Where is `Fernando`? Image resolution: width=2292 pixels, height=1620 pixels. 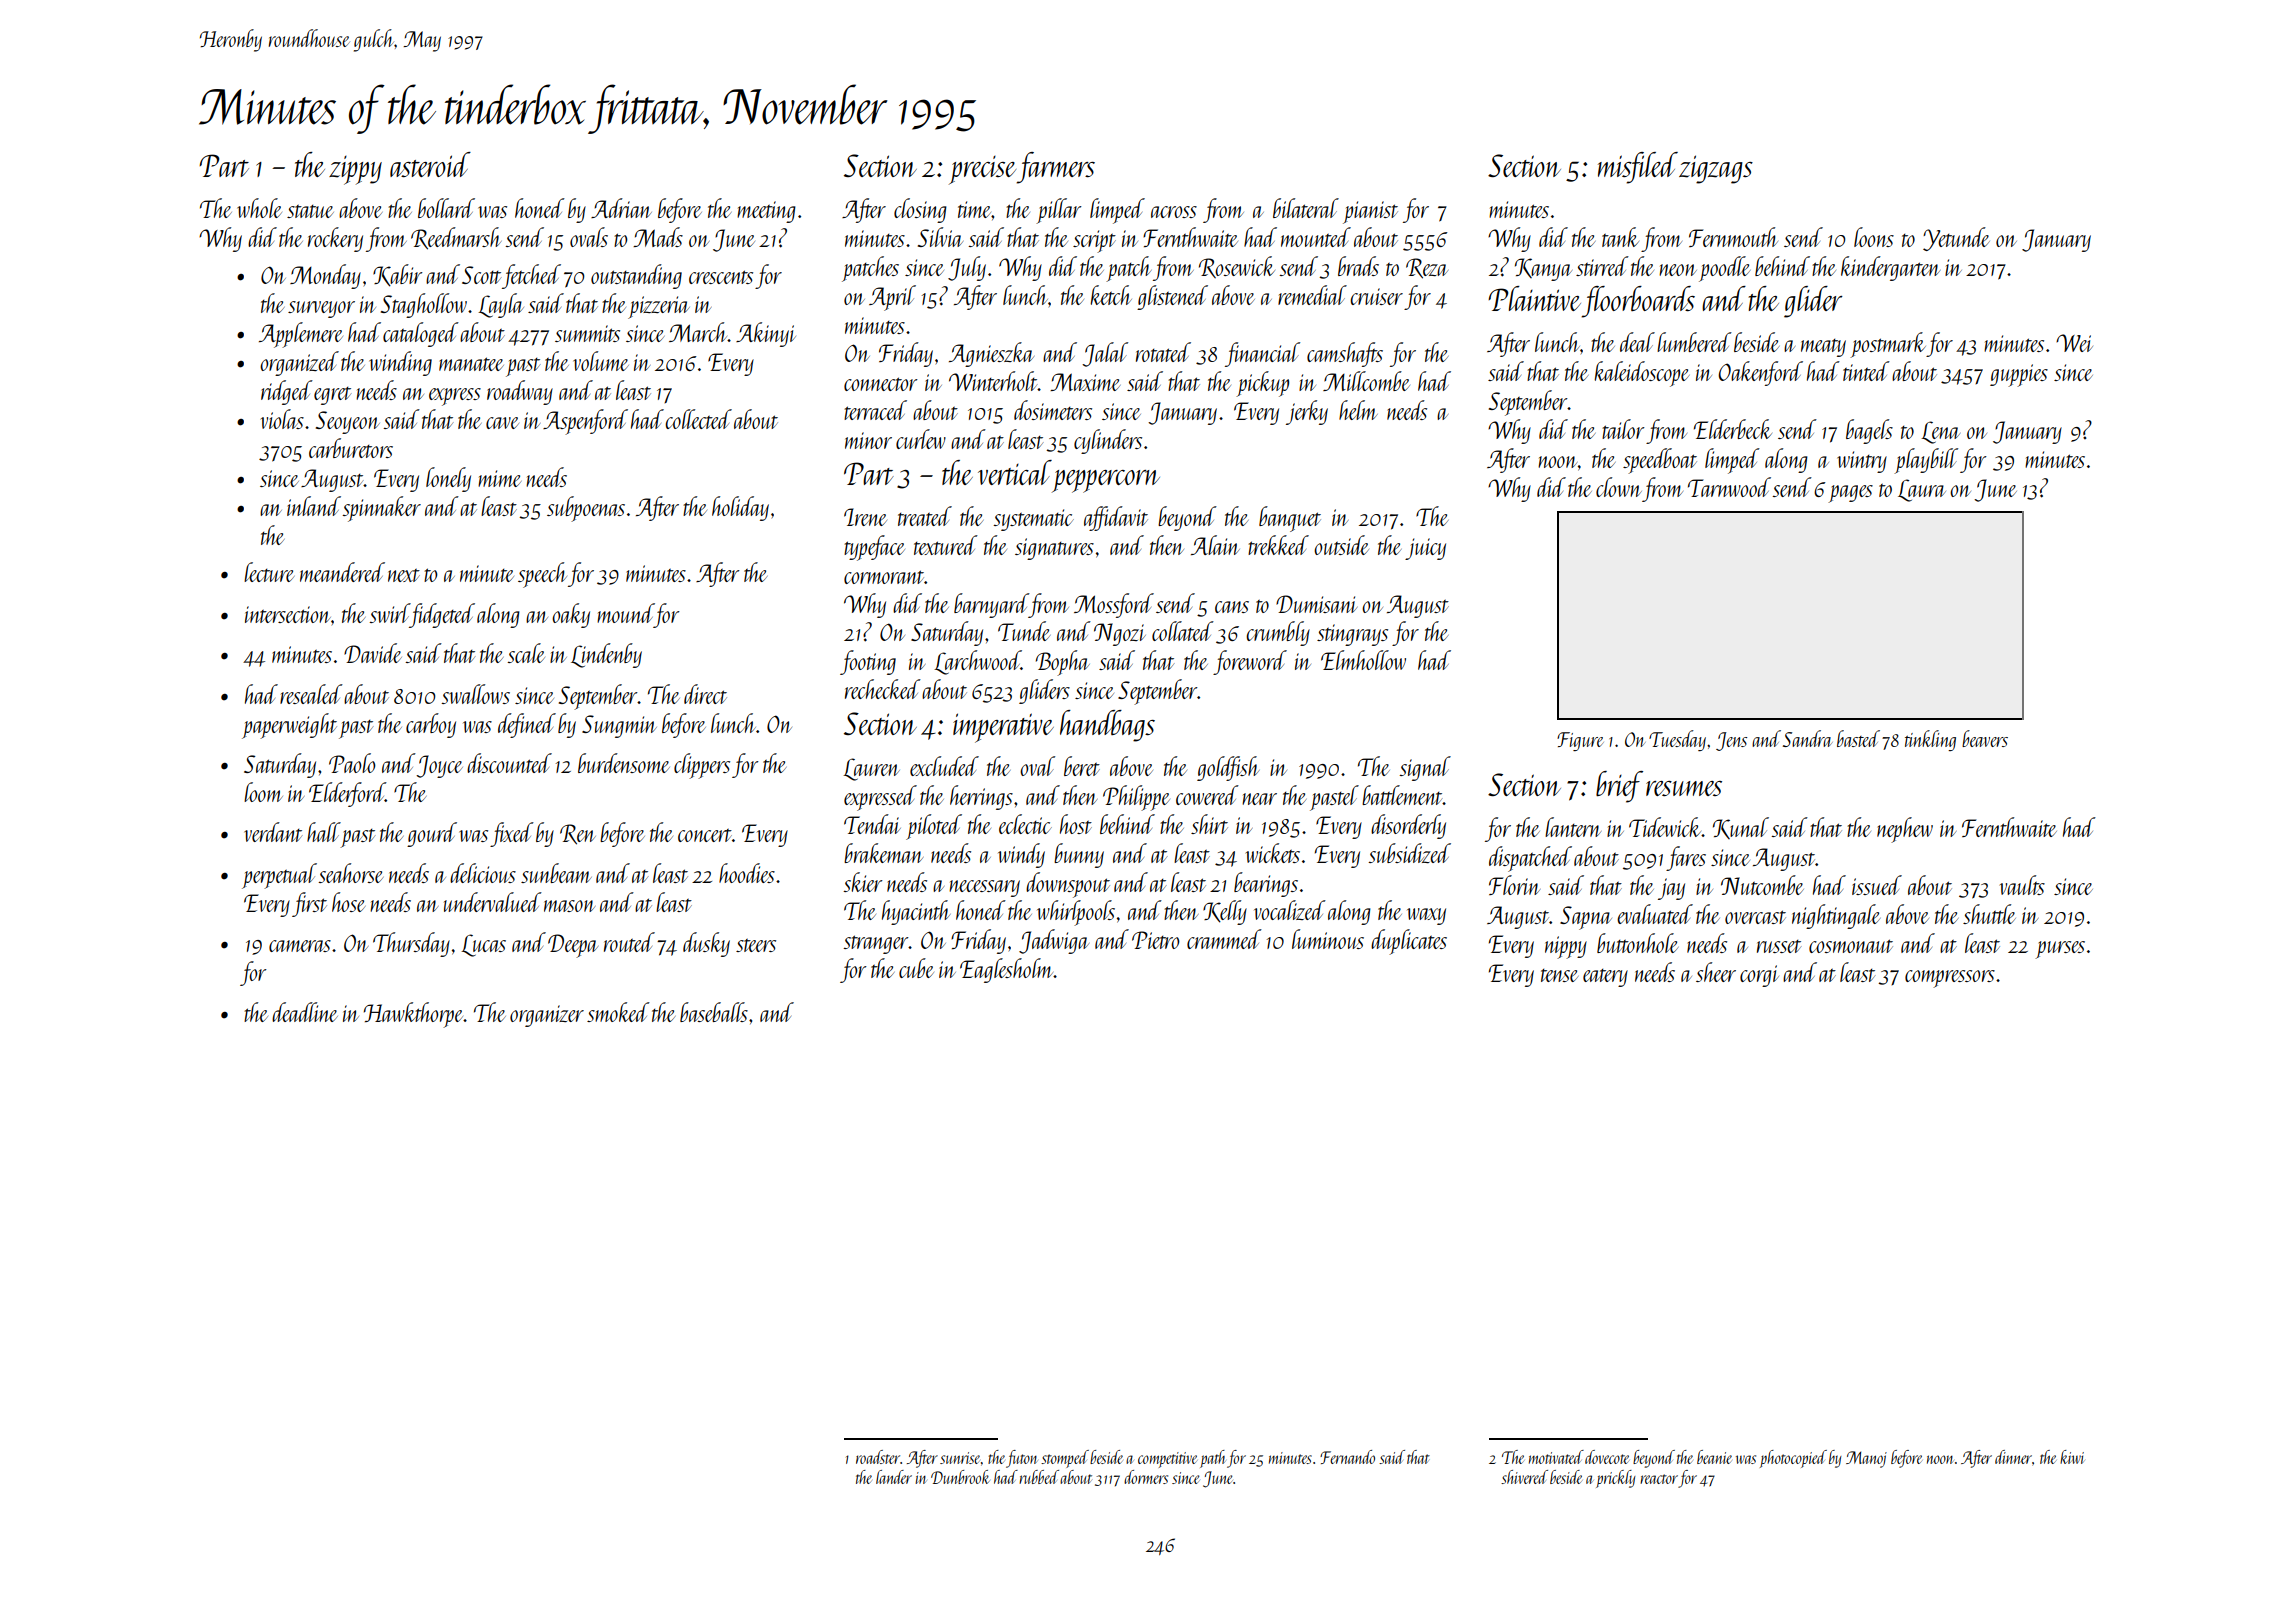
Fernando is located at coordinates (1347, 1457).
